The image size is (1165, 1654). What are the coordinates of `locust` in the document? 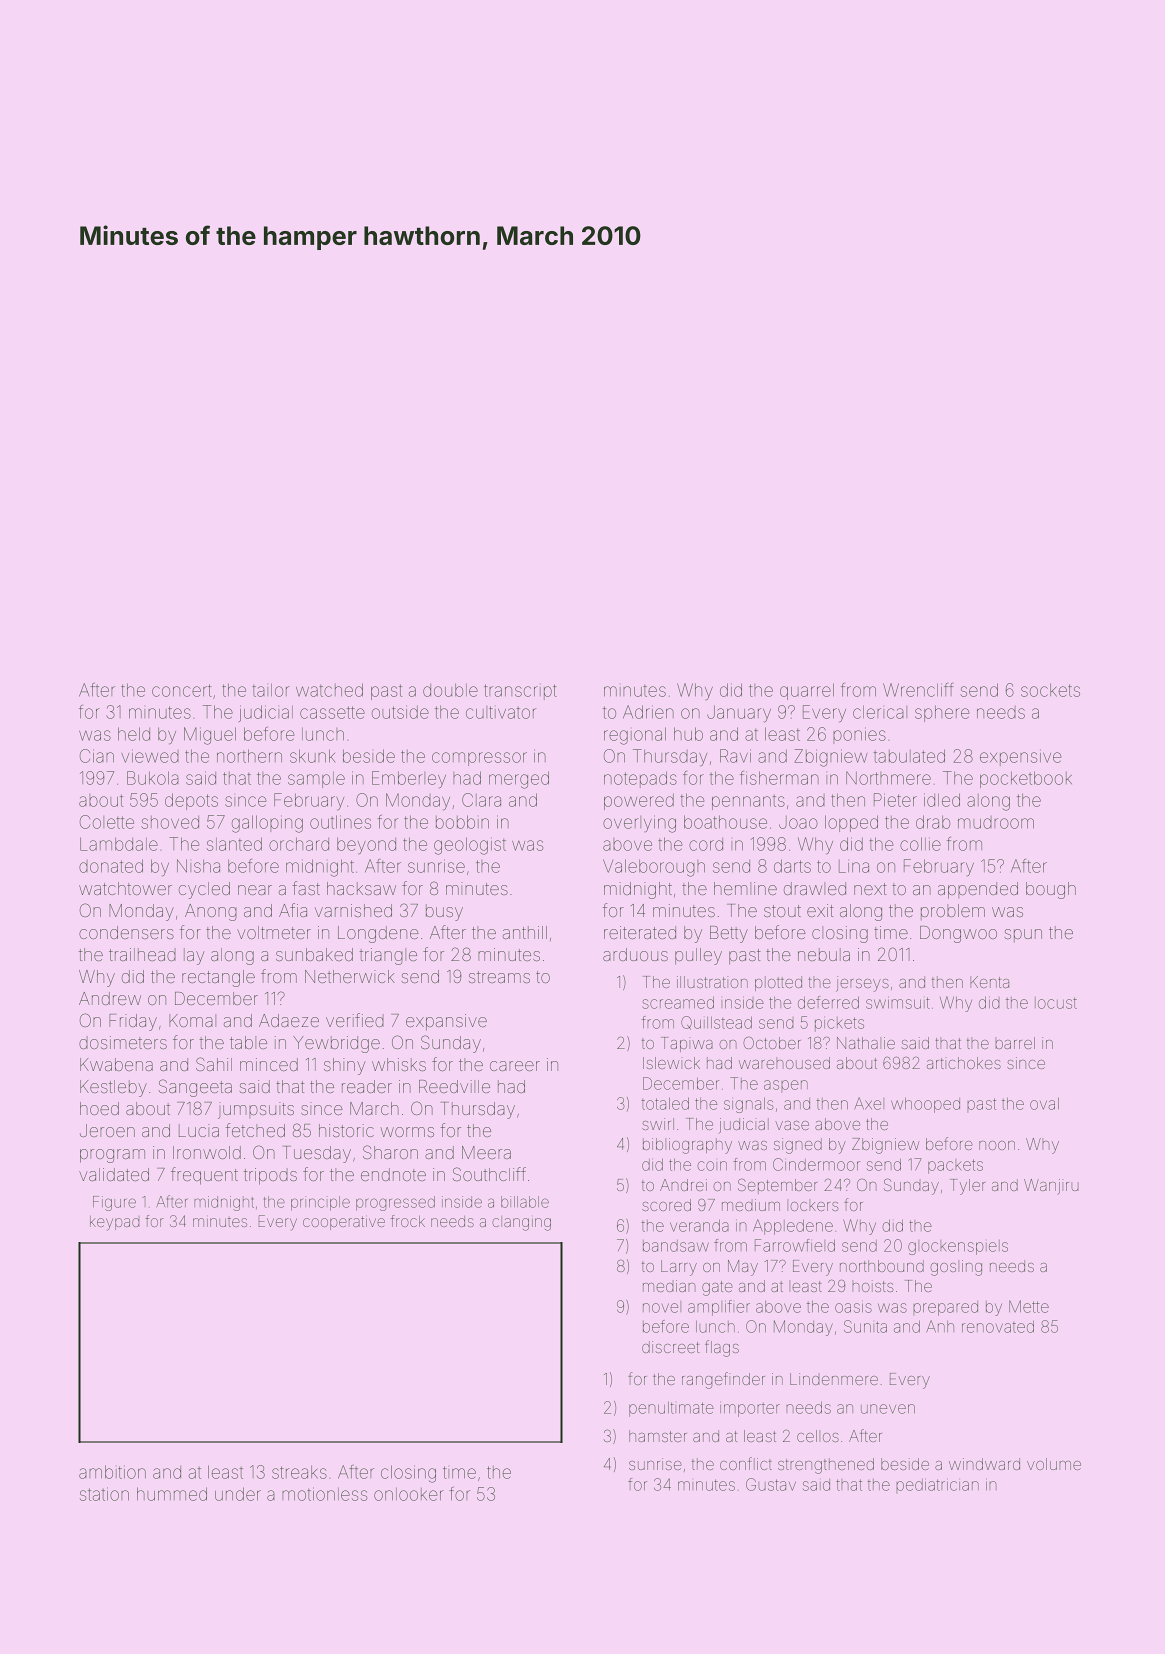 It's located at (1056, 1003).
